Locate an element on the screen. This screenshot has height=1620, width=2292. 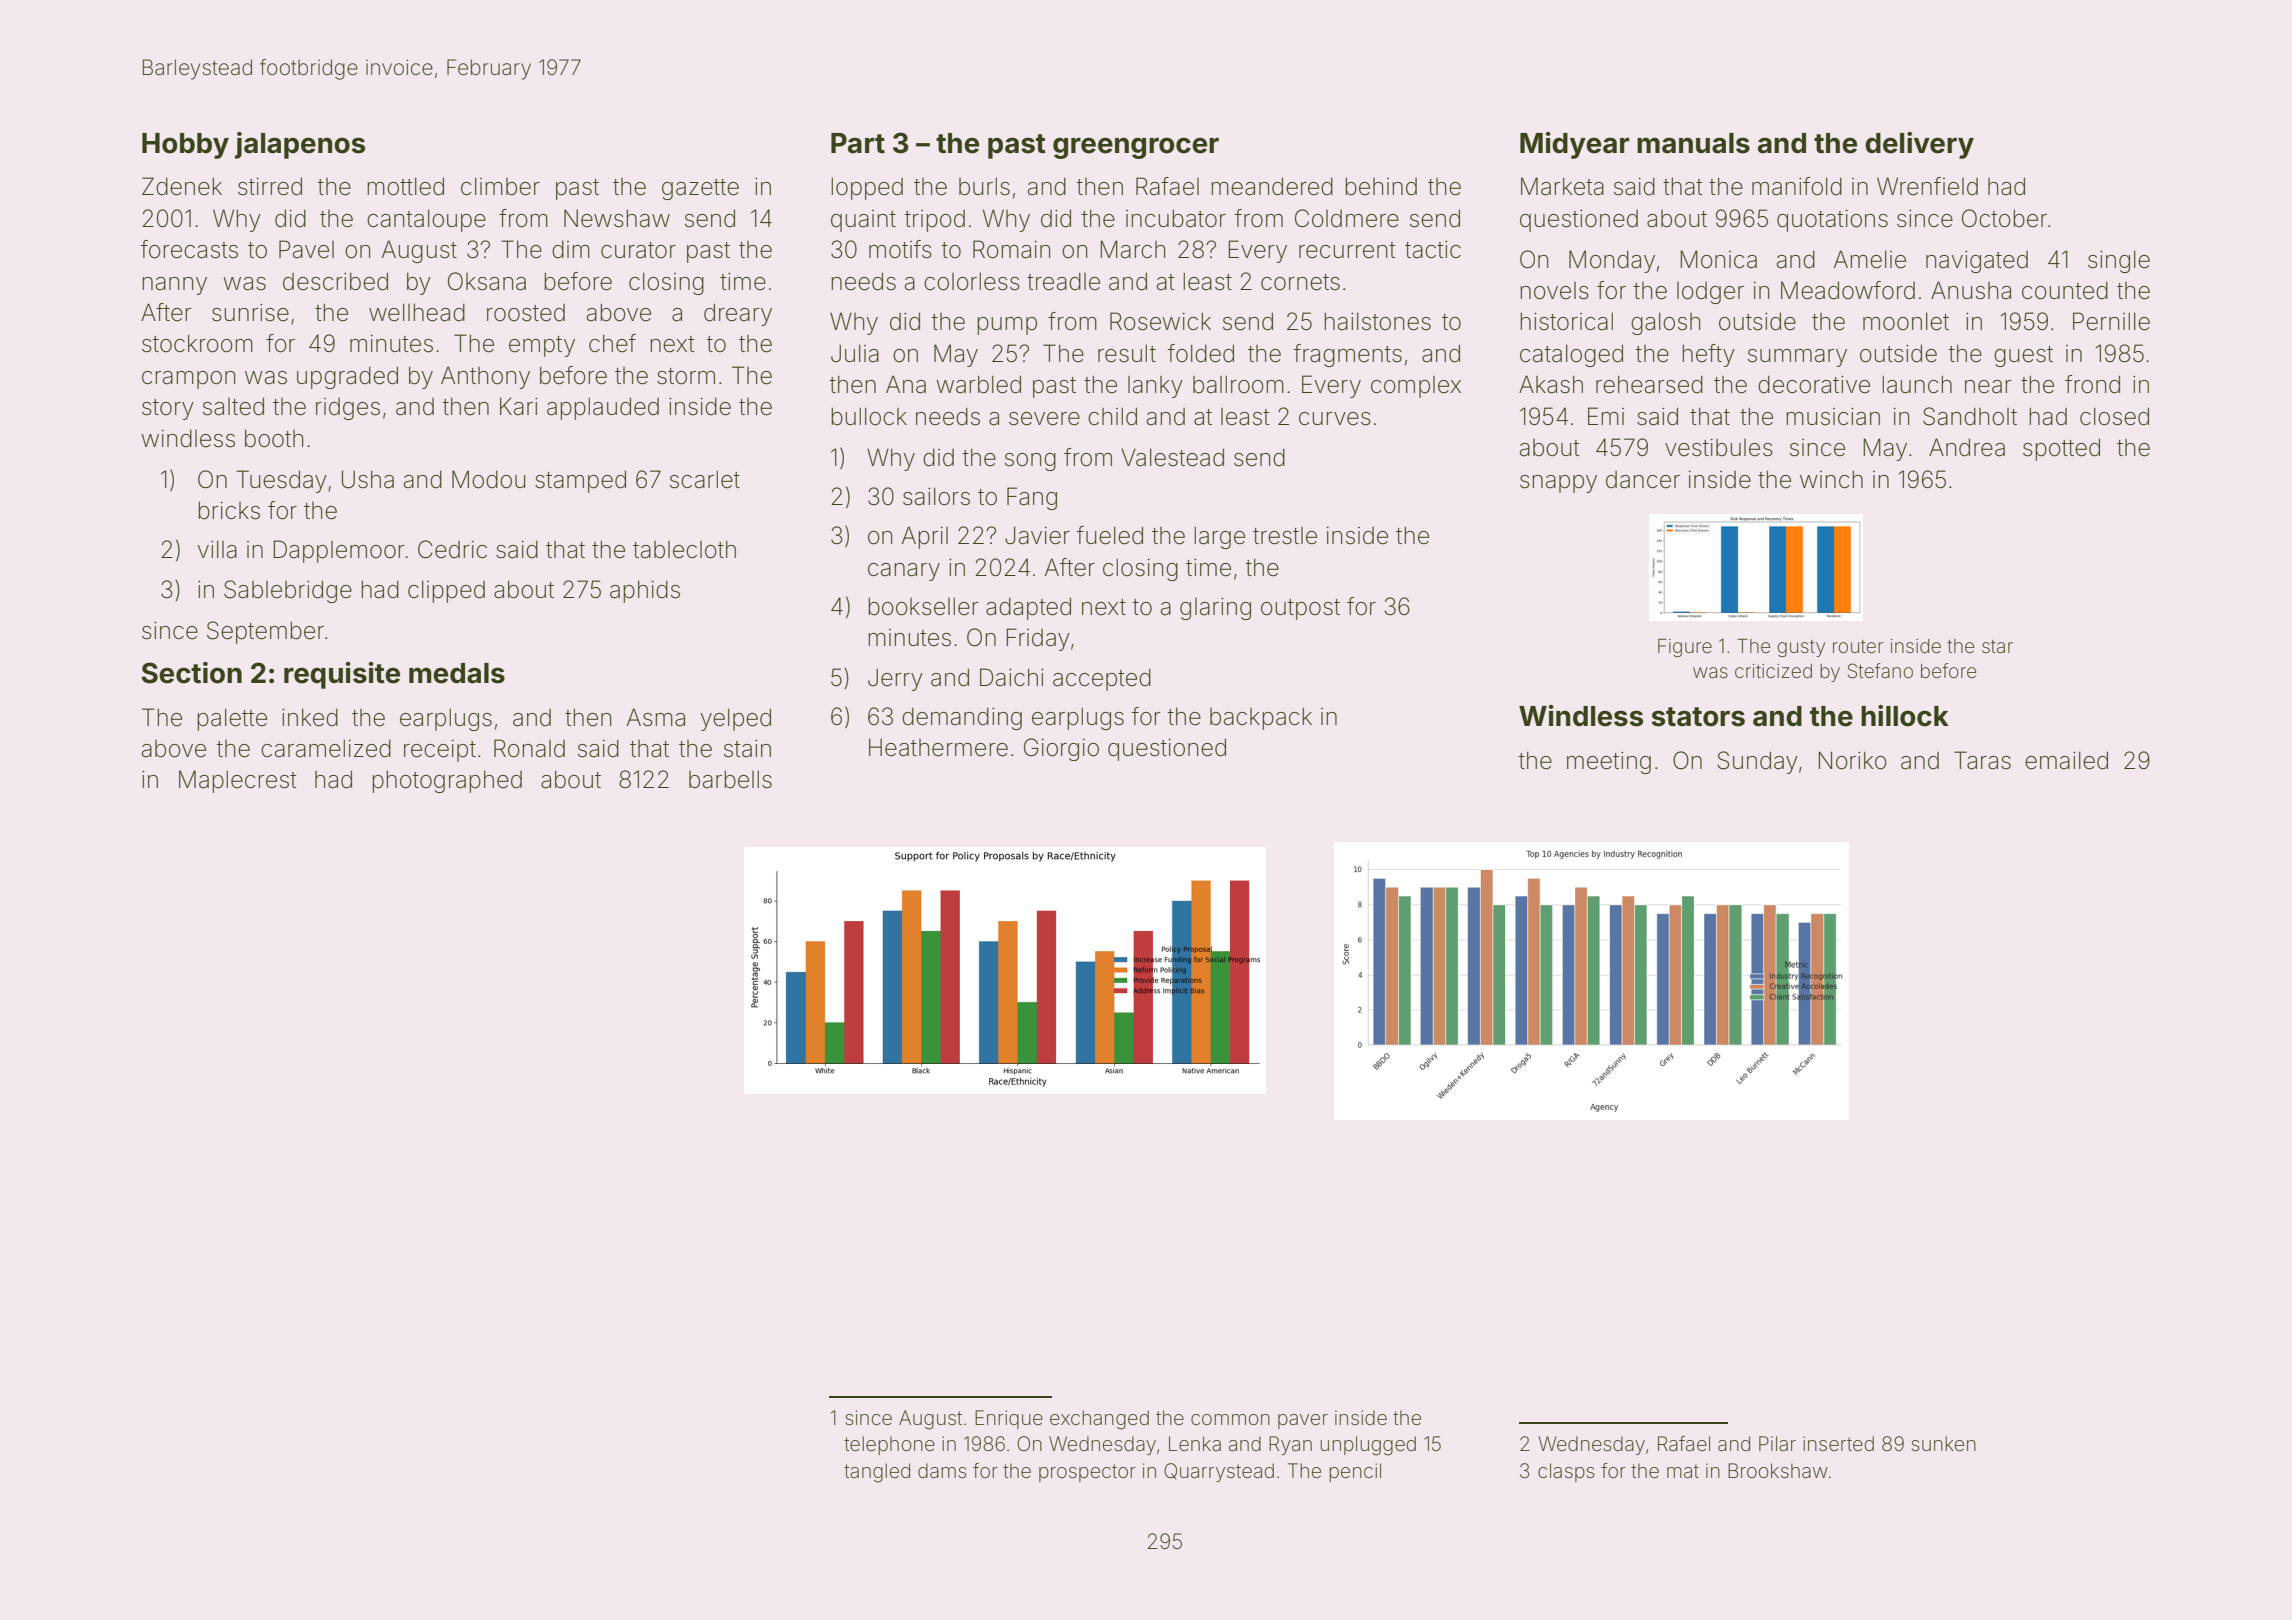
router is located at coordinates (1858, 646).
